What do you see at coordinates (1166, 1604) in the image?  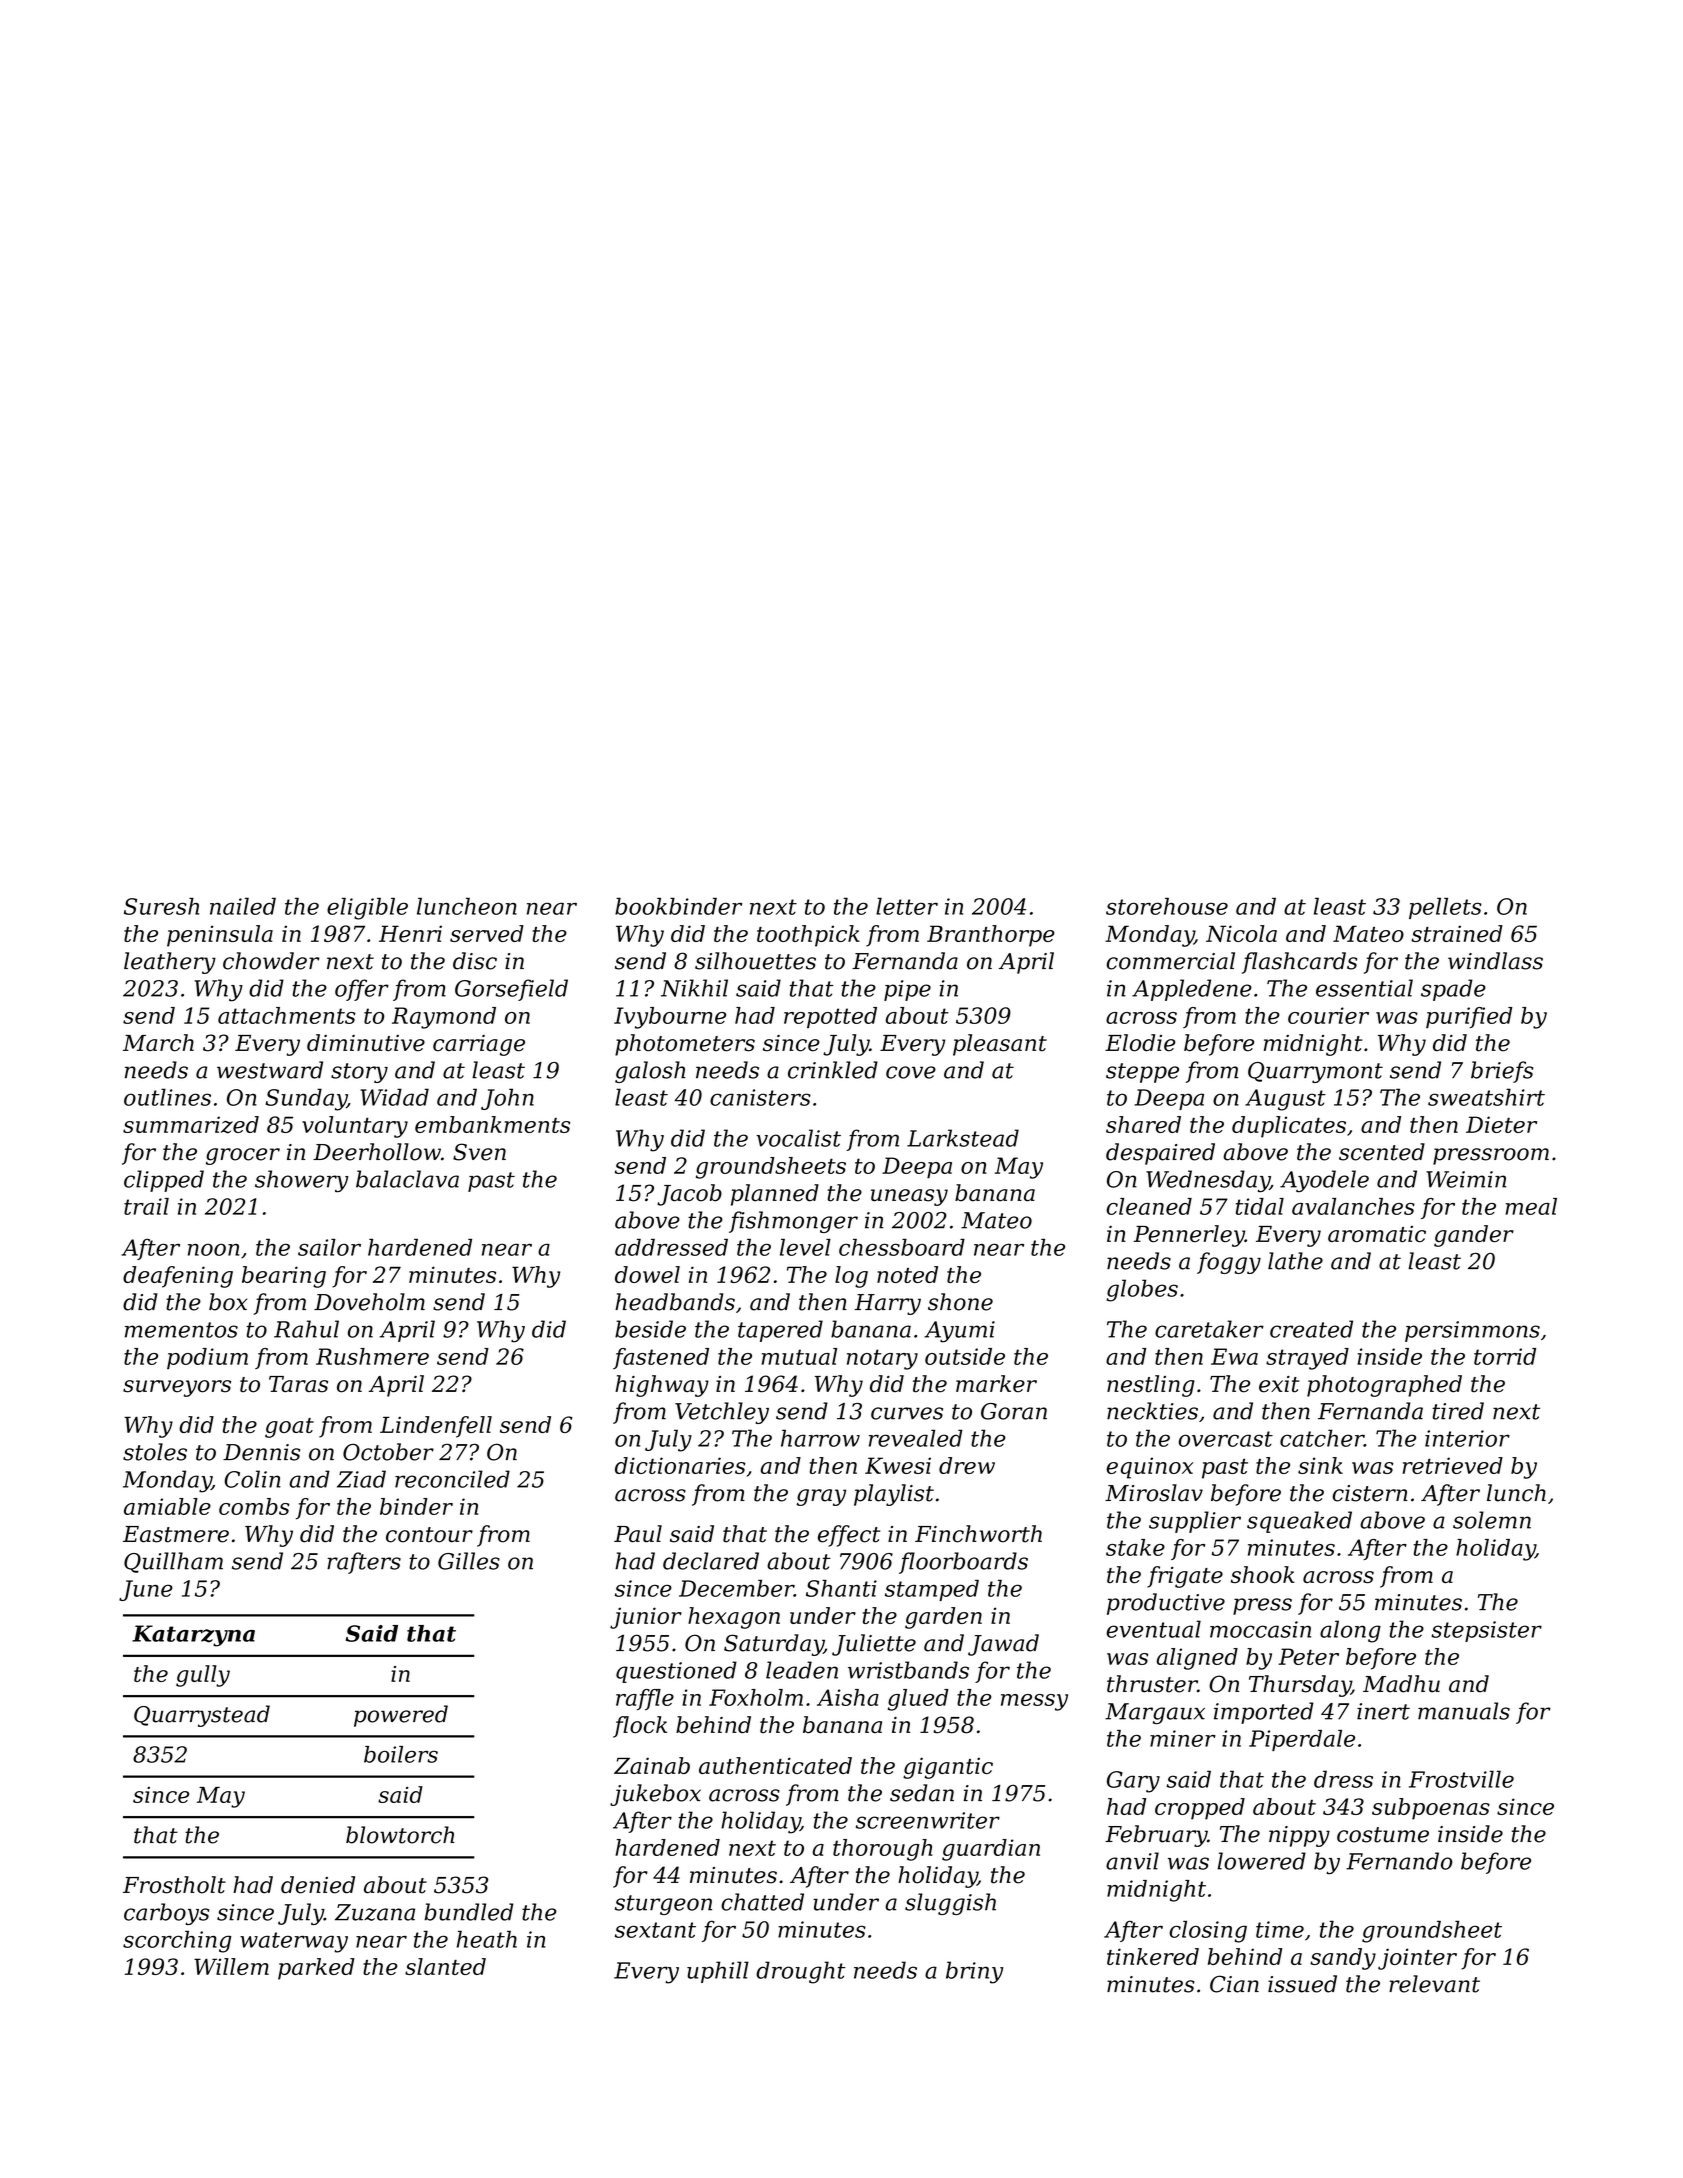 I see `productive` at bounding box center [1166, 1604].
